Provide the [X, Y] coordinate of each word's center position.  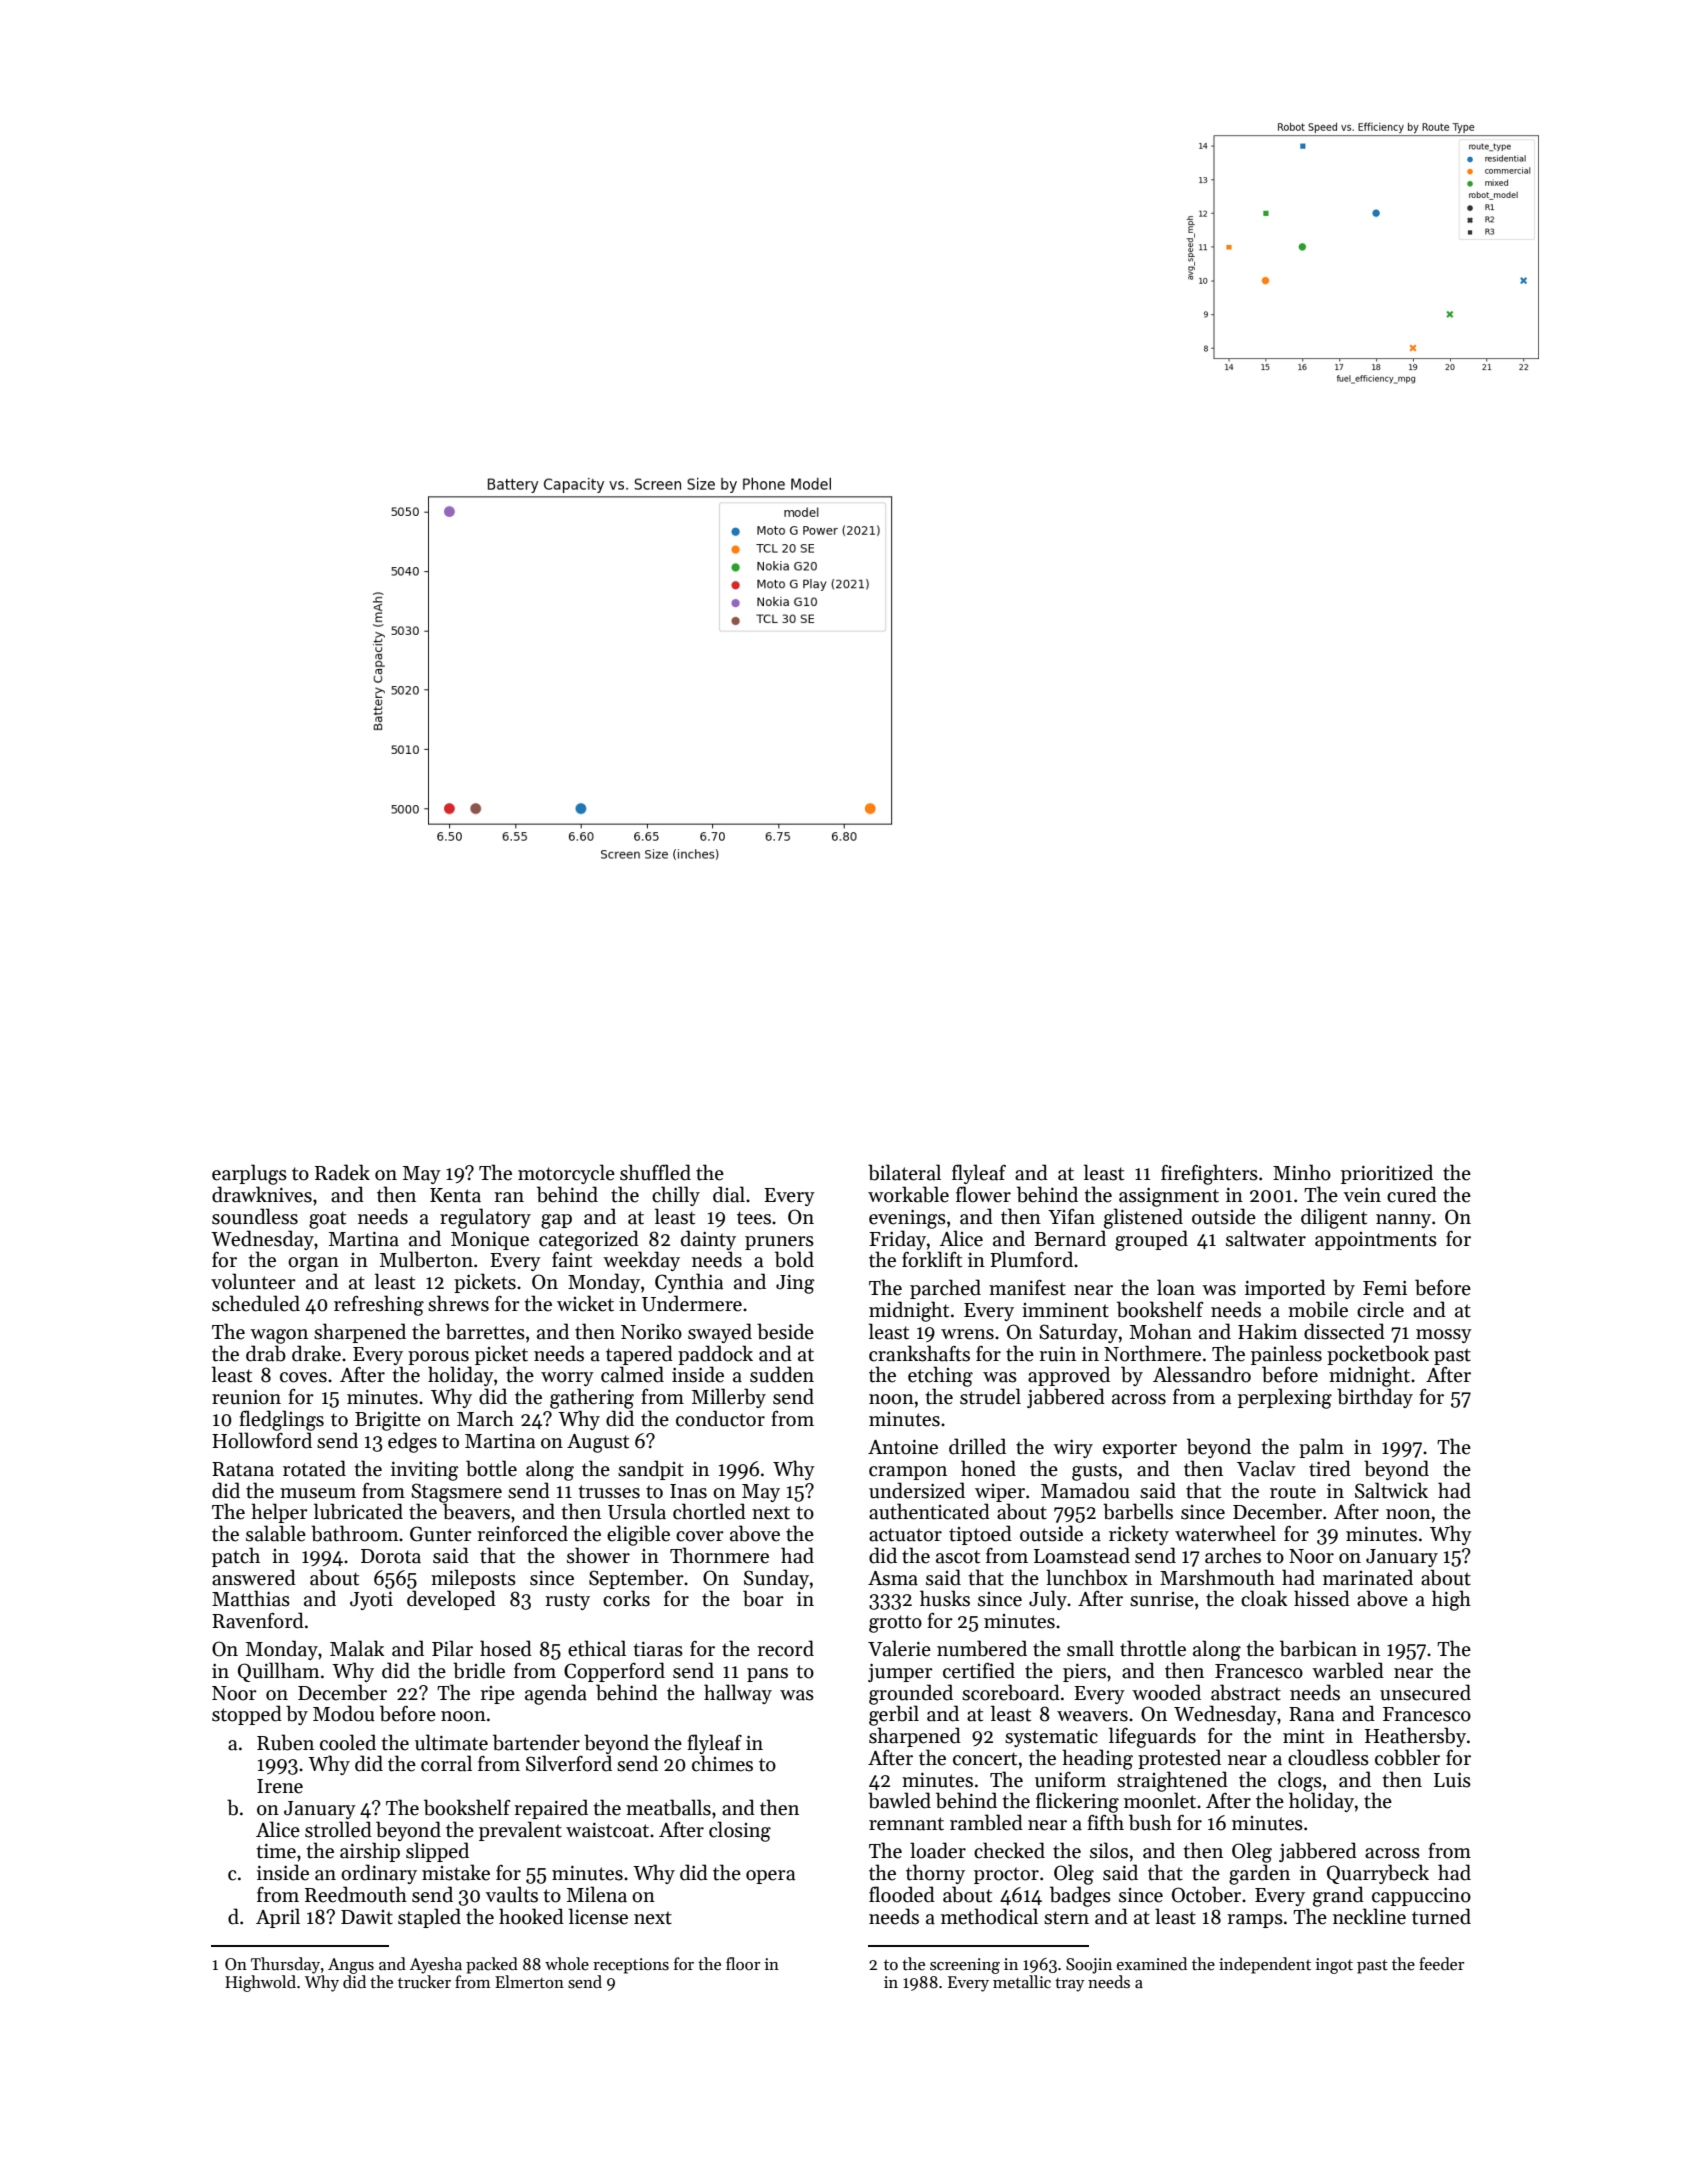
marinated [1368, 1577]
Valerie [899, 1648]
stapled [429, 1918]
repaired [551, 1809]
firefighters [1209, 1174]
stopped [247, 1715]
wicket [585, 1303]
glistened [1143, 1218]
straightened [1172, 1781]
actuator [905, 1535]
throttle [1153, 1648]
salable [276, 1533]
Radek [342, 1172]
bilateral [904, 1172]
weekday [641, 1261]
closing [740, 1831]
